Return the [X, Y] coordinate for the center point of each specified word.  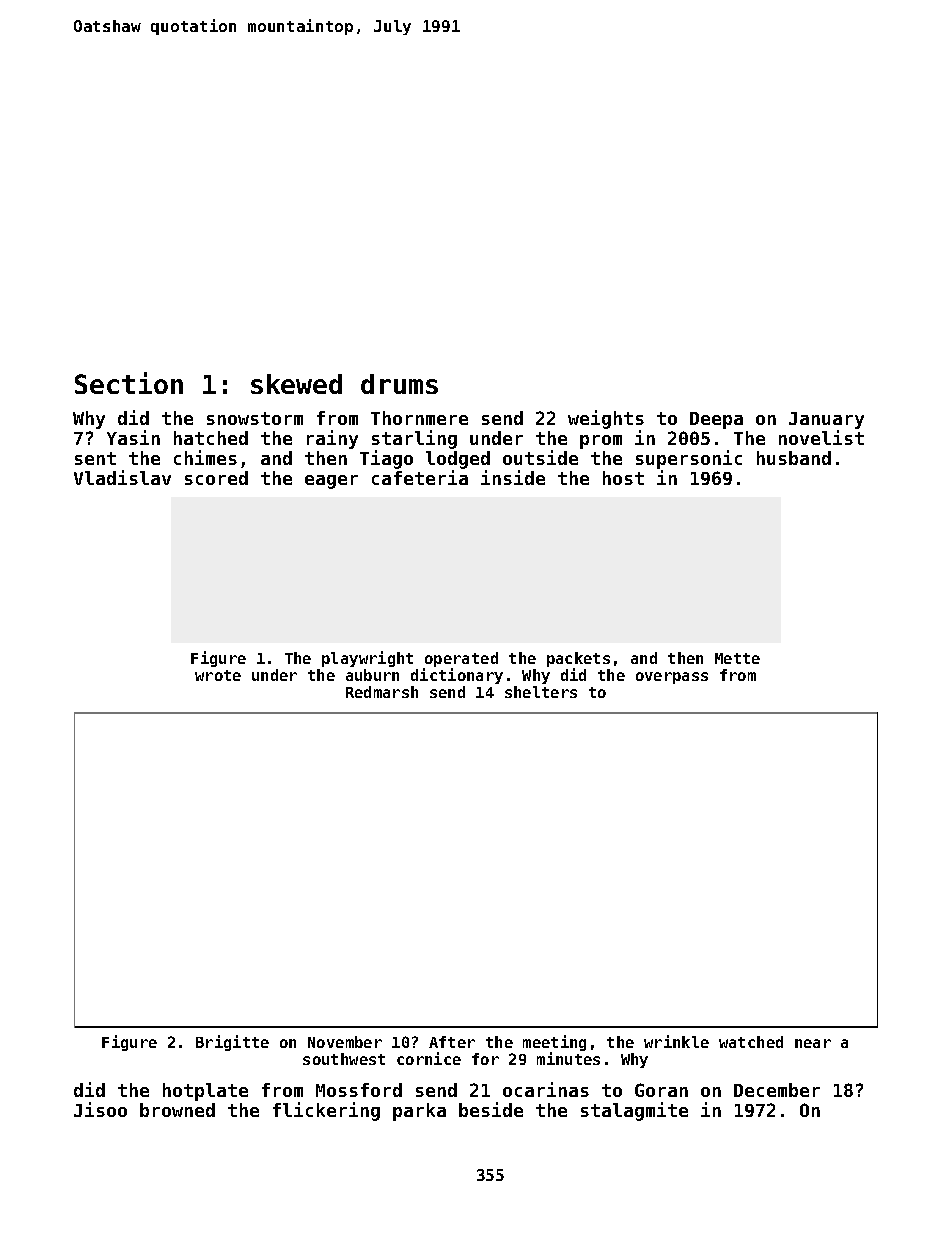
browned [177, 1110]
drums [399, 384]
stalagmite [634, 1111]
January [826, 420]
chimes [205, 457]
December [777, 1090]
